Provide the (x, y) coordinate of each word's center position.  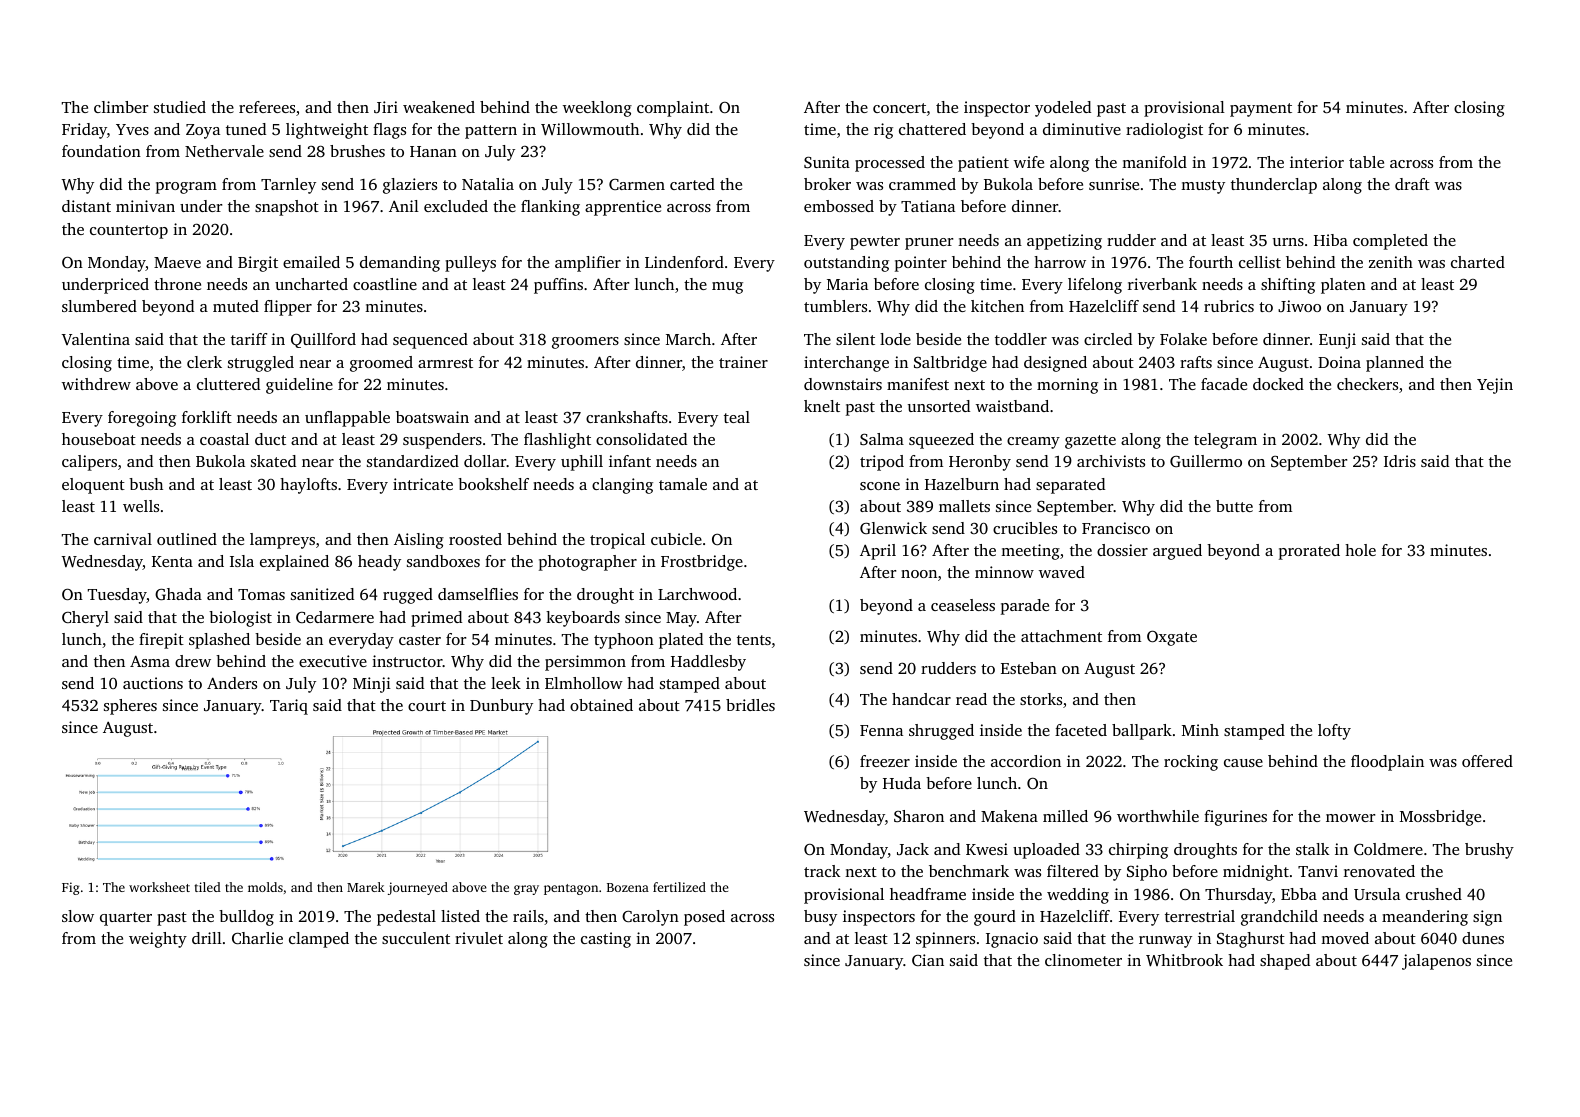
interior (1317, 162)
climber (121, 107)
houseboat (99, 439)
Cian (928, 960)
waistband (1012, 406)
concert (899, 108)
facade (1224, 384)
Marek (366, 887)
